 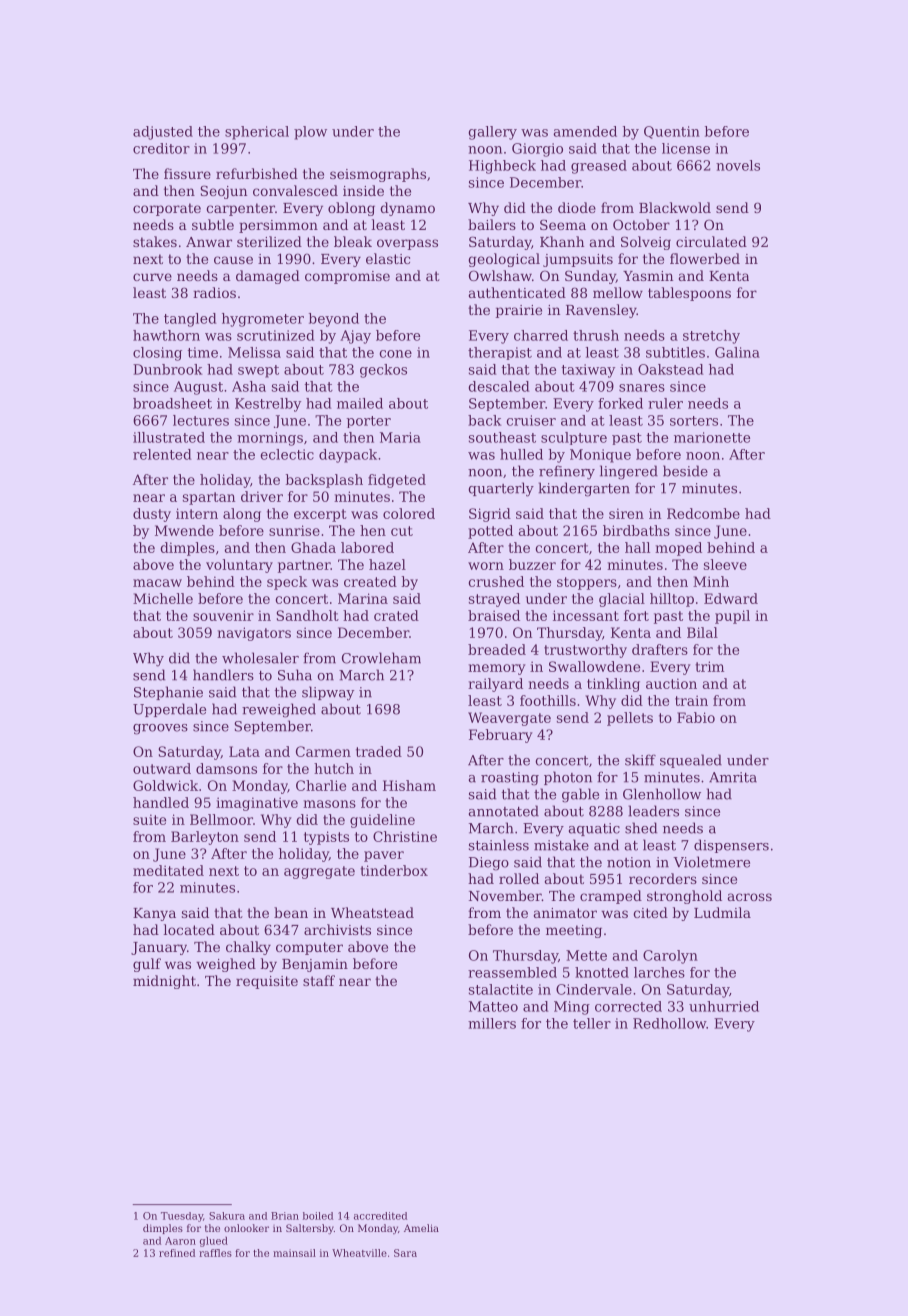 What do you see at coordinates (672, 132) in the screenshot?
I see `Quentin` at bounding box center [672, 132].
